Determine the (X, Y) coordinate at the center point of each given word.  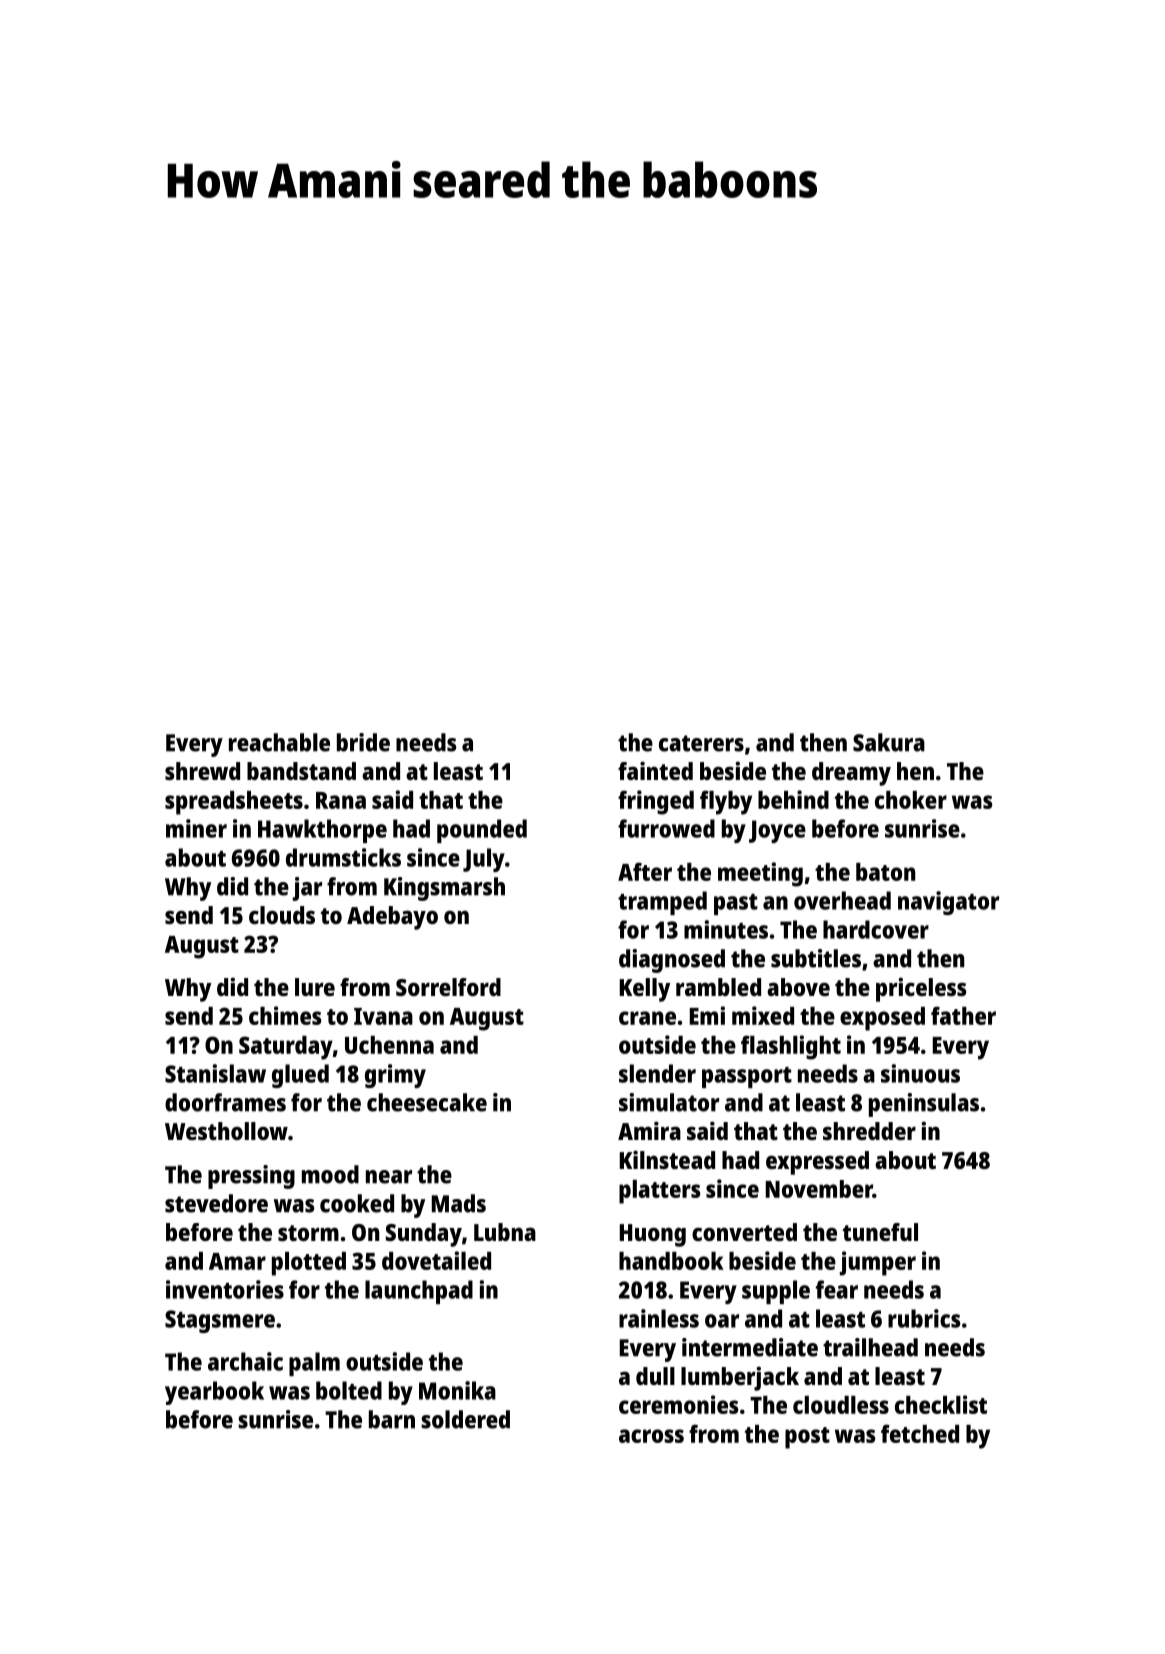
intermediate (750, 1347)
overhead (842, 900)
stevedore (216, 1203)
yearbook (214, 1393)
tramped (662, 903)
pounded (482, 831)
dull (655, 1376)
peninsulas (924, 1105)
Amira (649, 1130)
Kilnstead (667, 1159)
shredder (869, 1131)
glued (300, 1076)
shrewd (202, 771)
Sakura (889, 742)
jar (307, 889)
